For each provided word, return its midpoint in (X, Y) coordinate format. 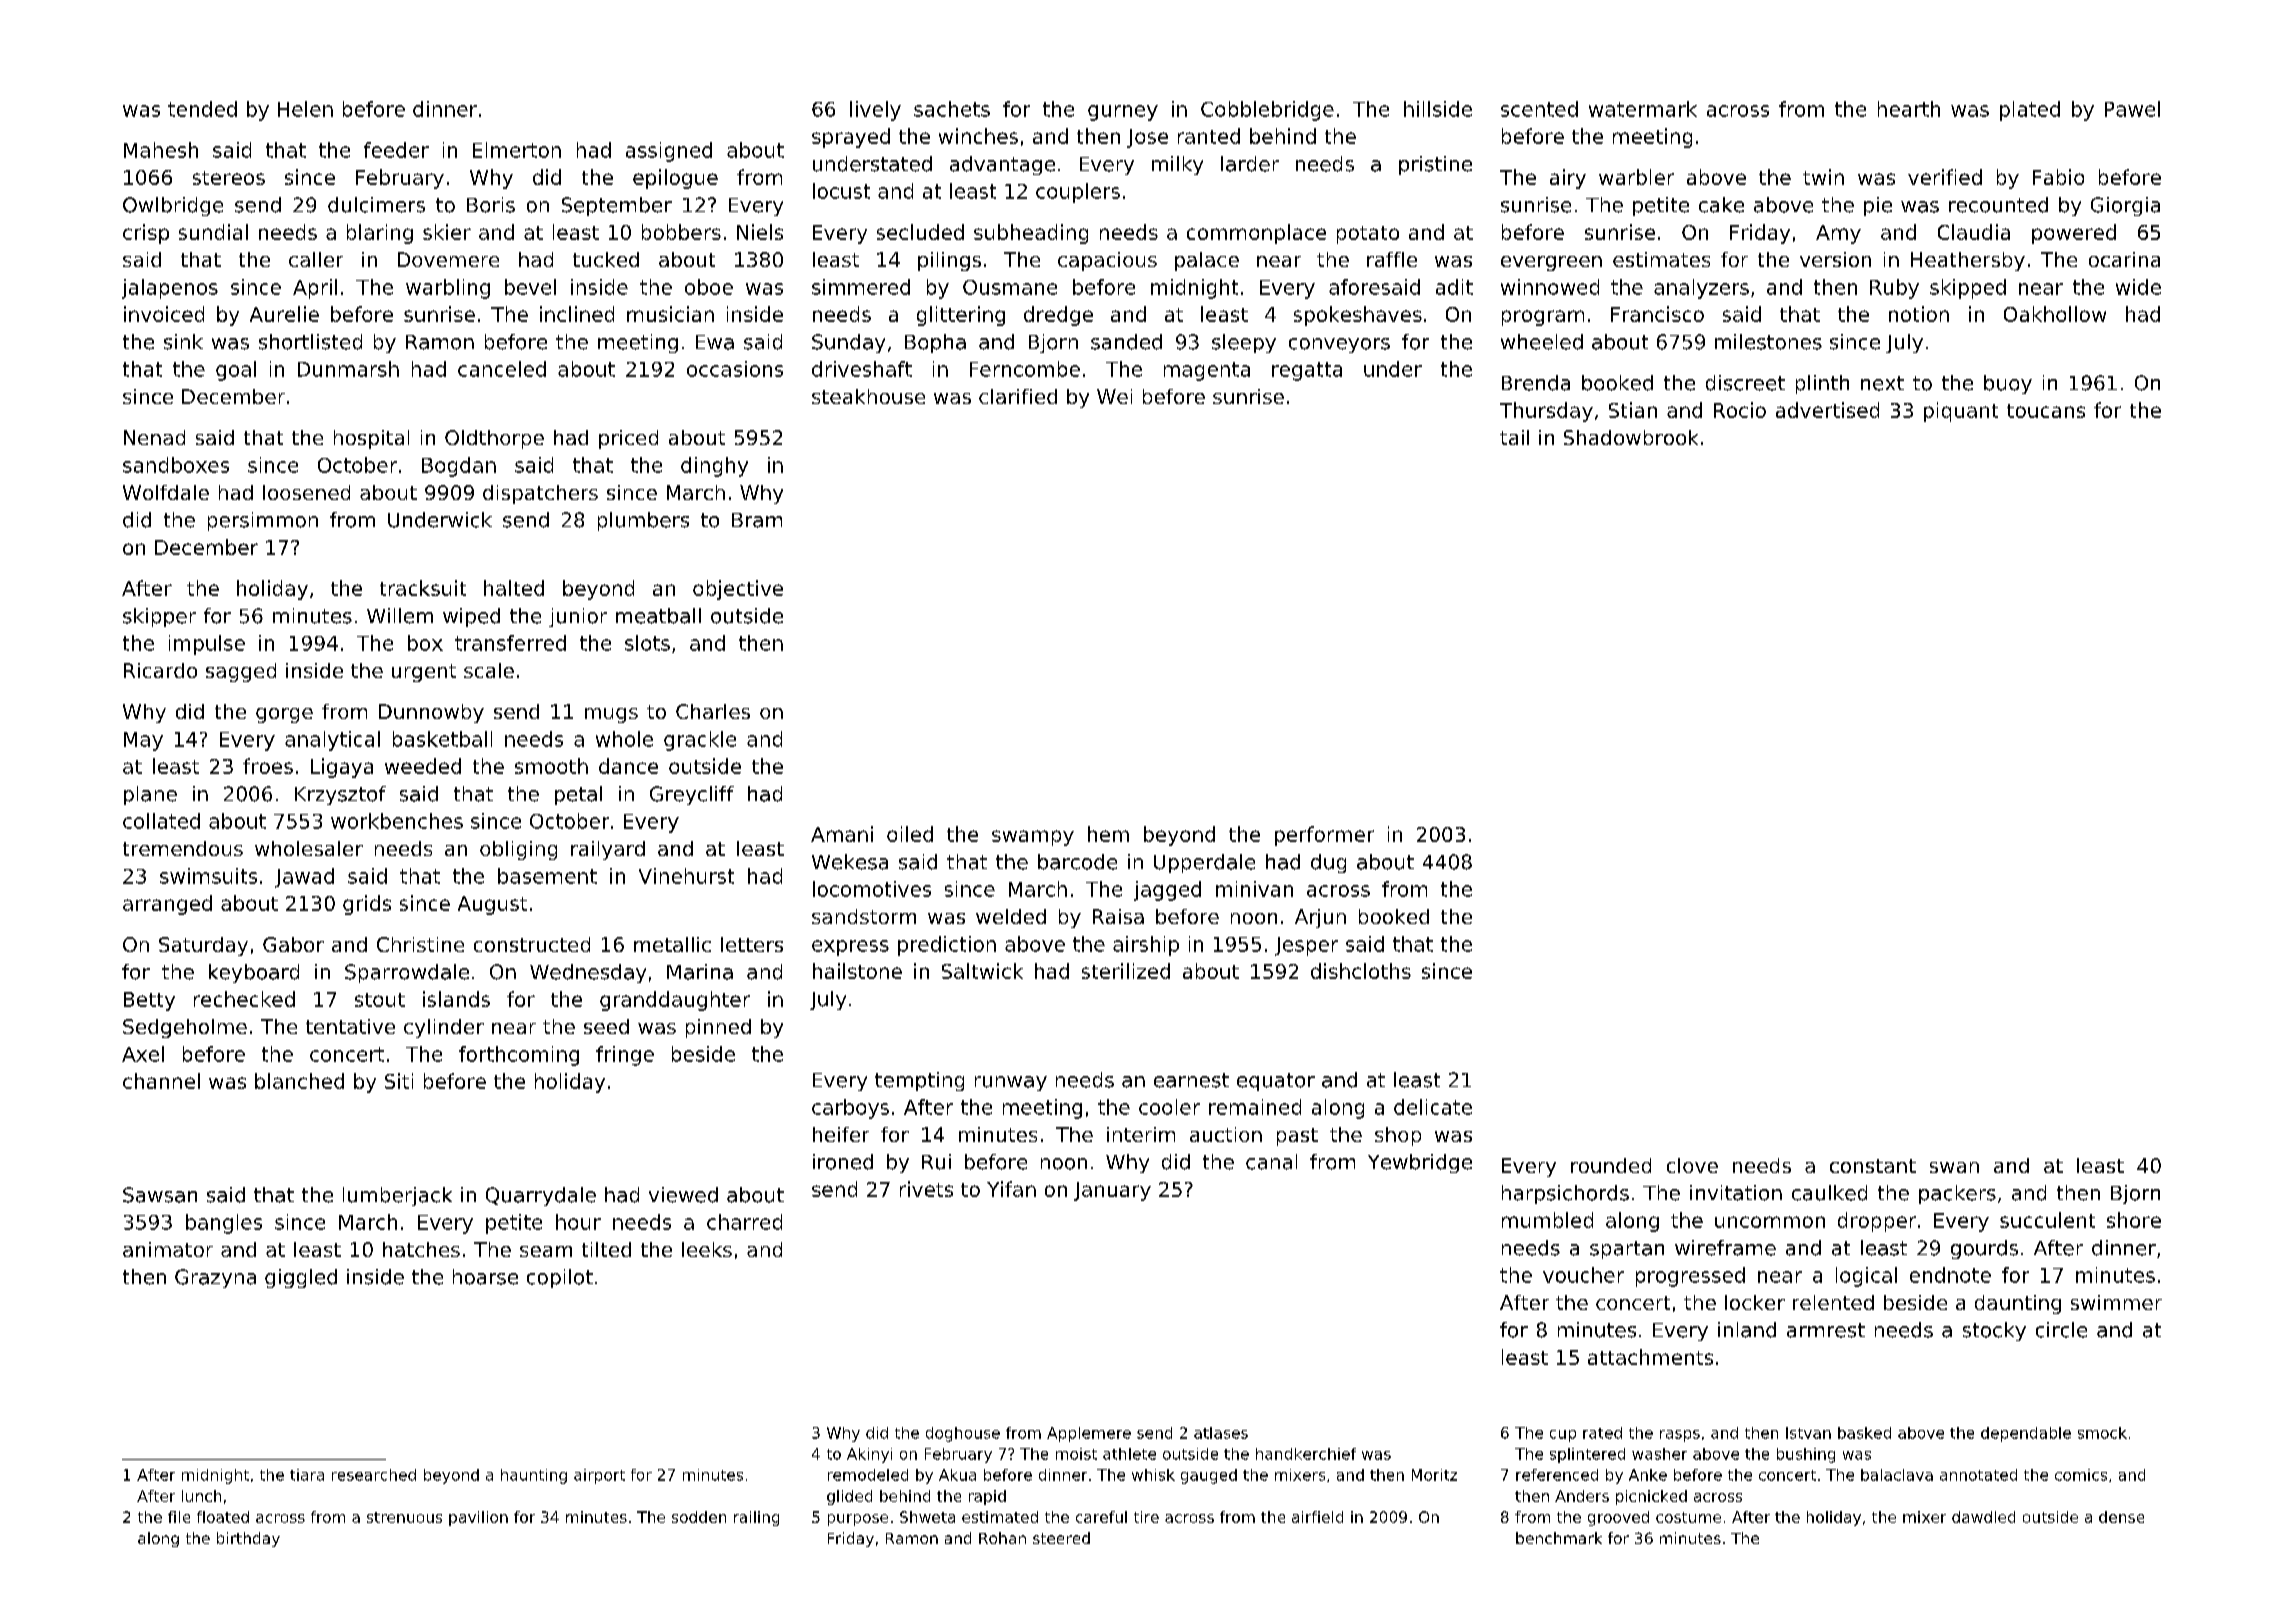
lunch (201, 1496)
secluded (920, 232)
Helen (305, 109)
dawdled (1983, 1517)
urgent (424, 673)
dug (1328, 863)
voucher (1583, 1275)
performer (1324, 836)
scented (1539, 109)
